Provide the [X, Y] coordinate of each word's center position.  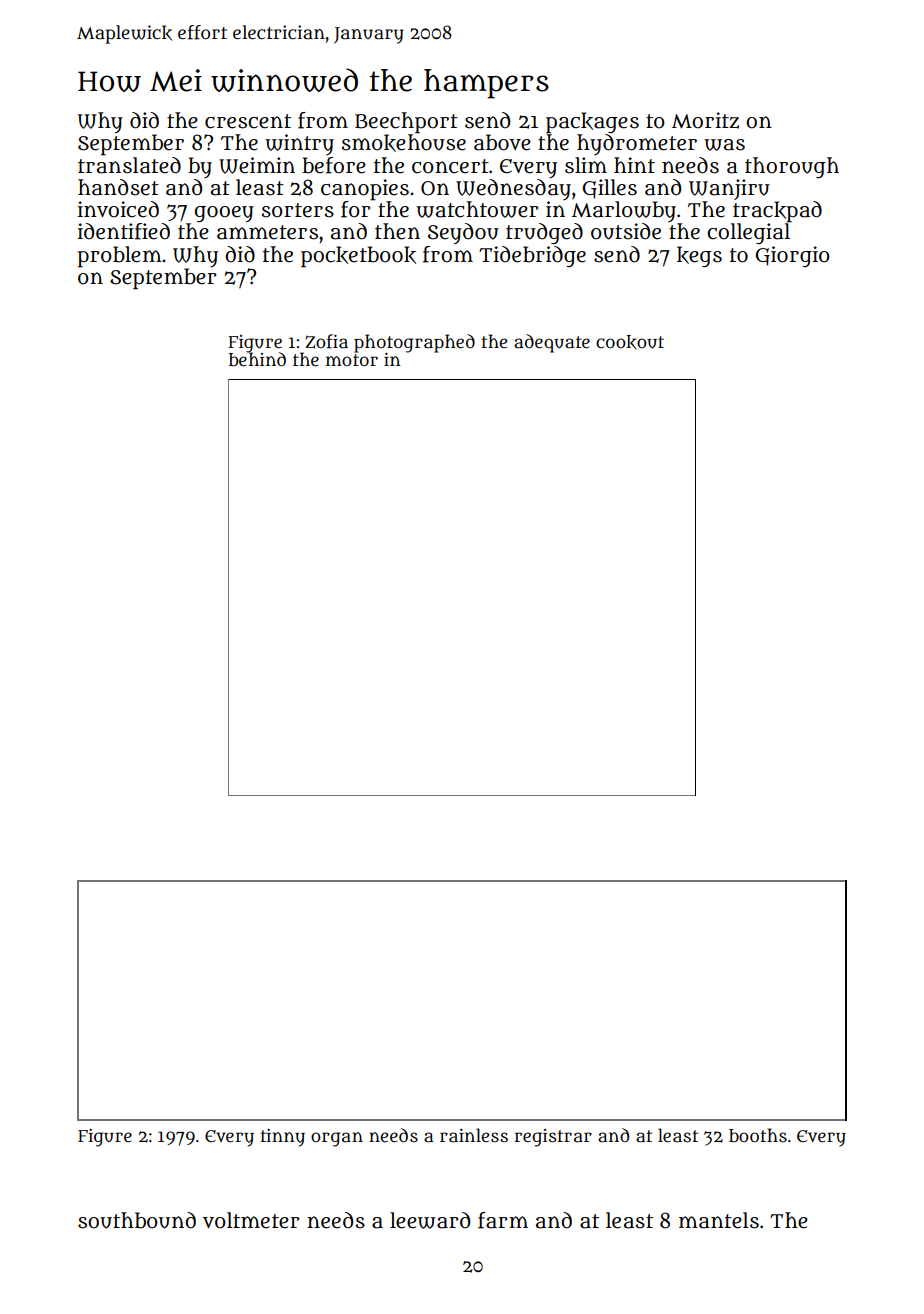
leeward [430, 1220]
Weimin [257, 165]
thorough [792, 167]
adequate [552, 343]
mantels [719, 1220]
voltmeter [251, 1220]
